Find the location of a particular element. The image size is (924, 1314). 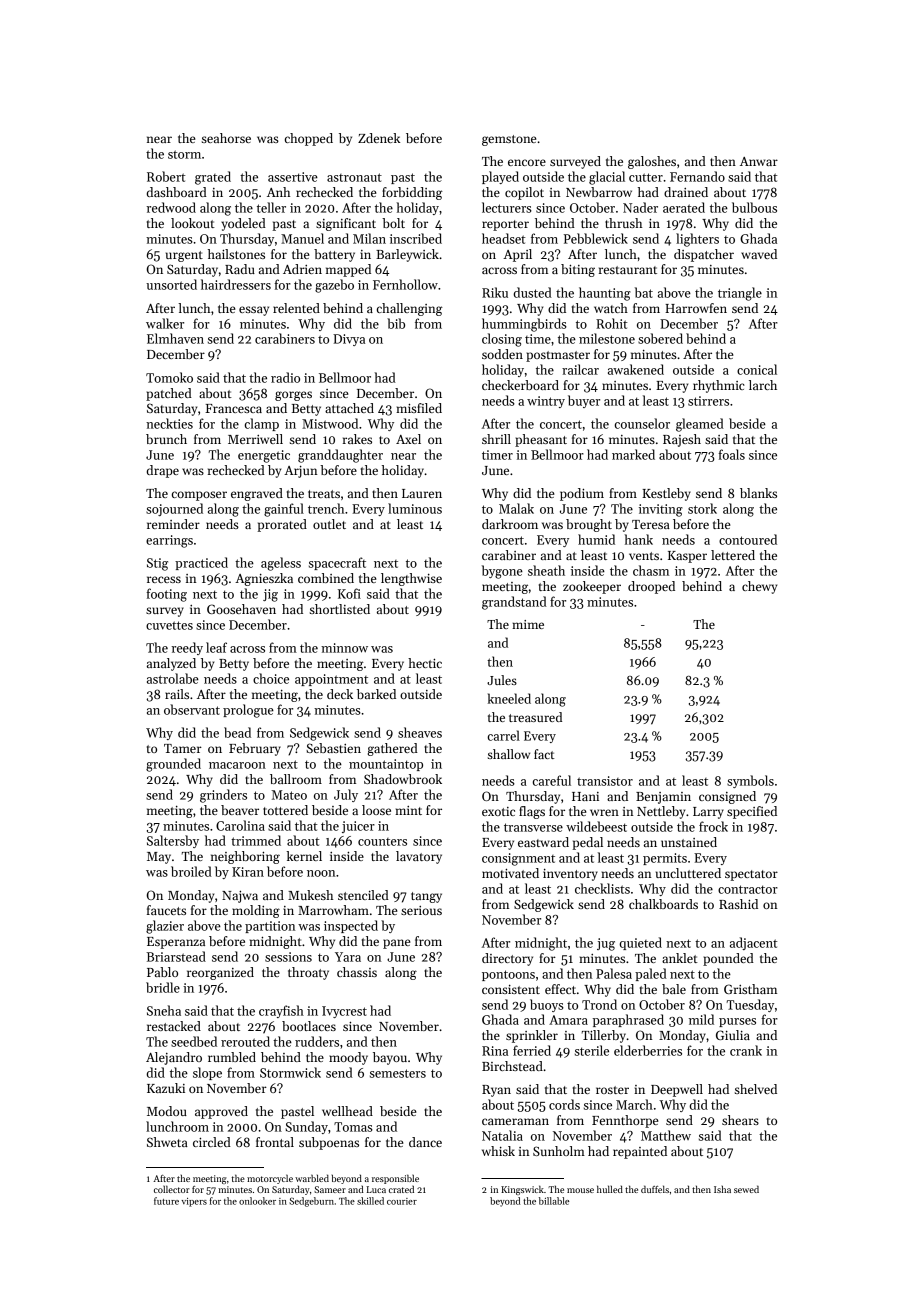

collector is located at coordinates (171, 1189).
